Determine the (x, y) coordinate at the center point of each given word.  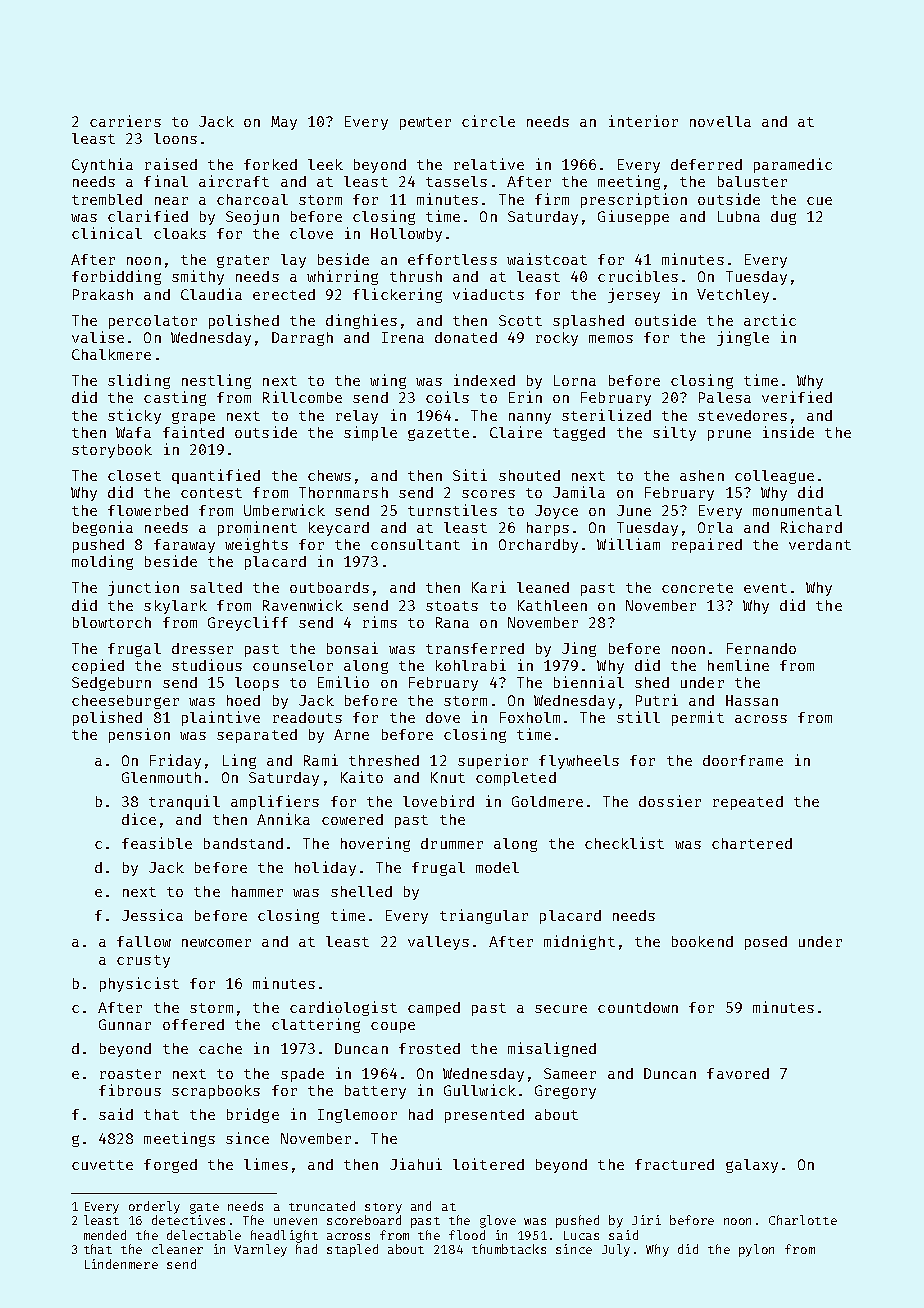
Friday (175, 761)
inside (788, 432)
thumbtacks (509, 1249)
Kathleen (552, 605)
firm (552, 199)
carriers (125, 121)
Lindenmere (121, 1264)
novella (720, 121)
